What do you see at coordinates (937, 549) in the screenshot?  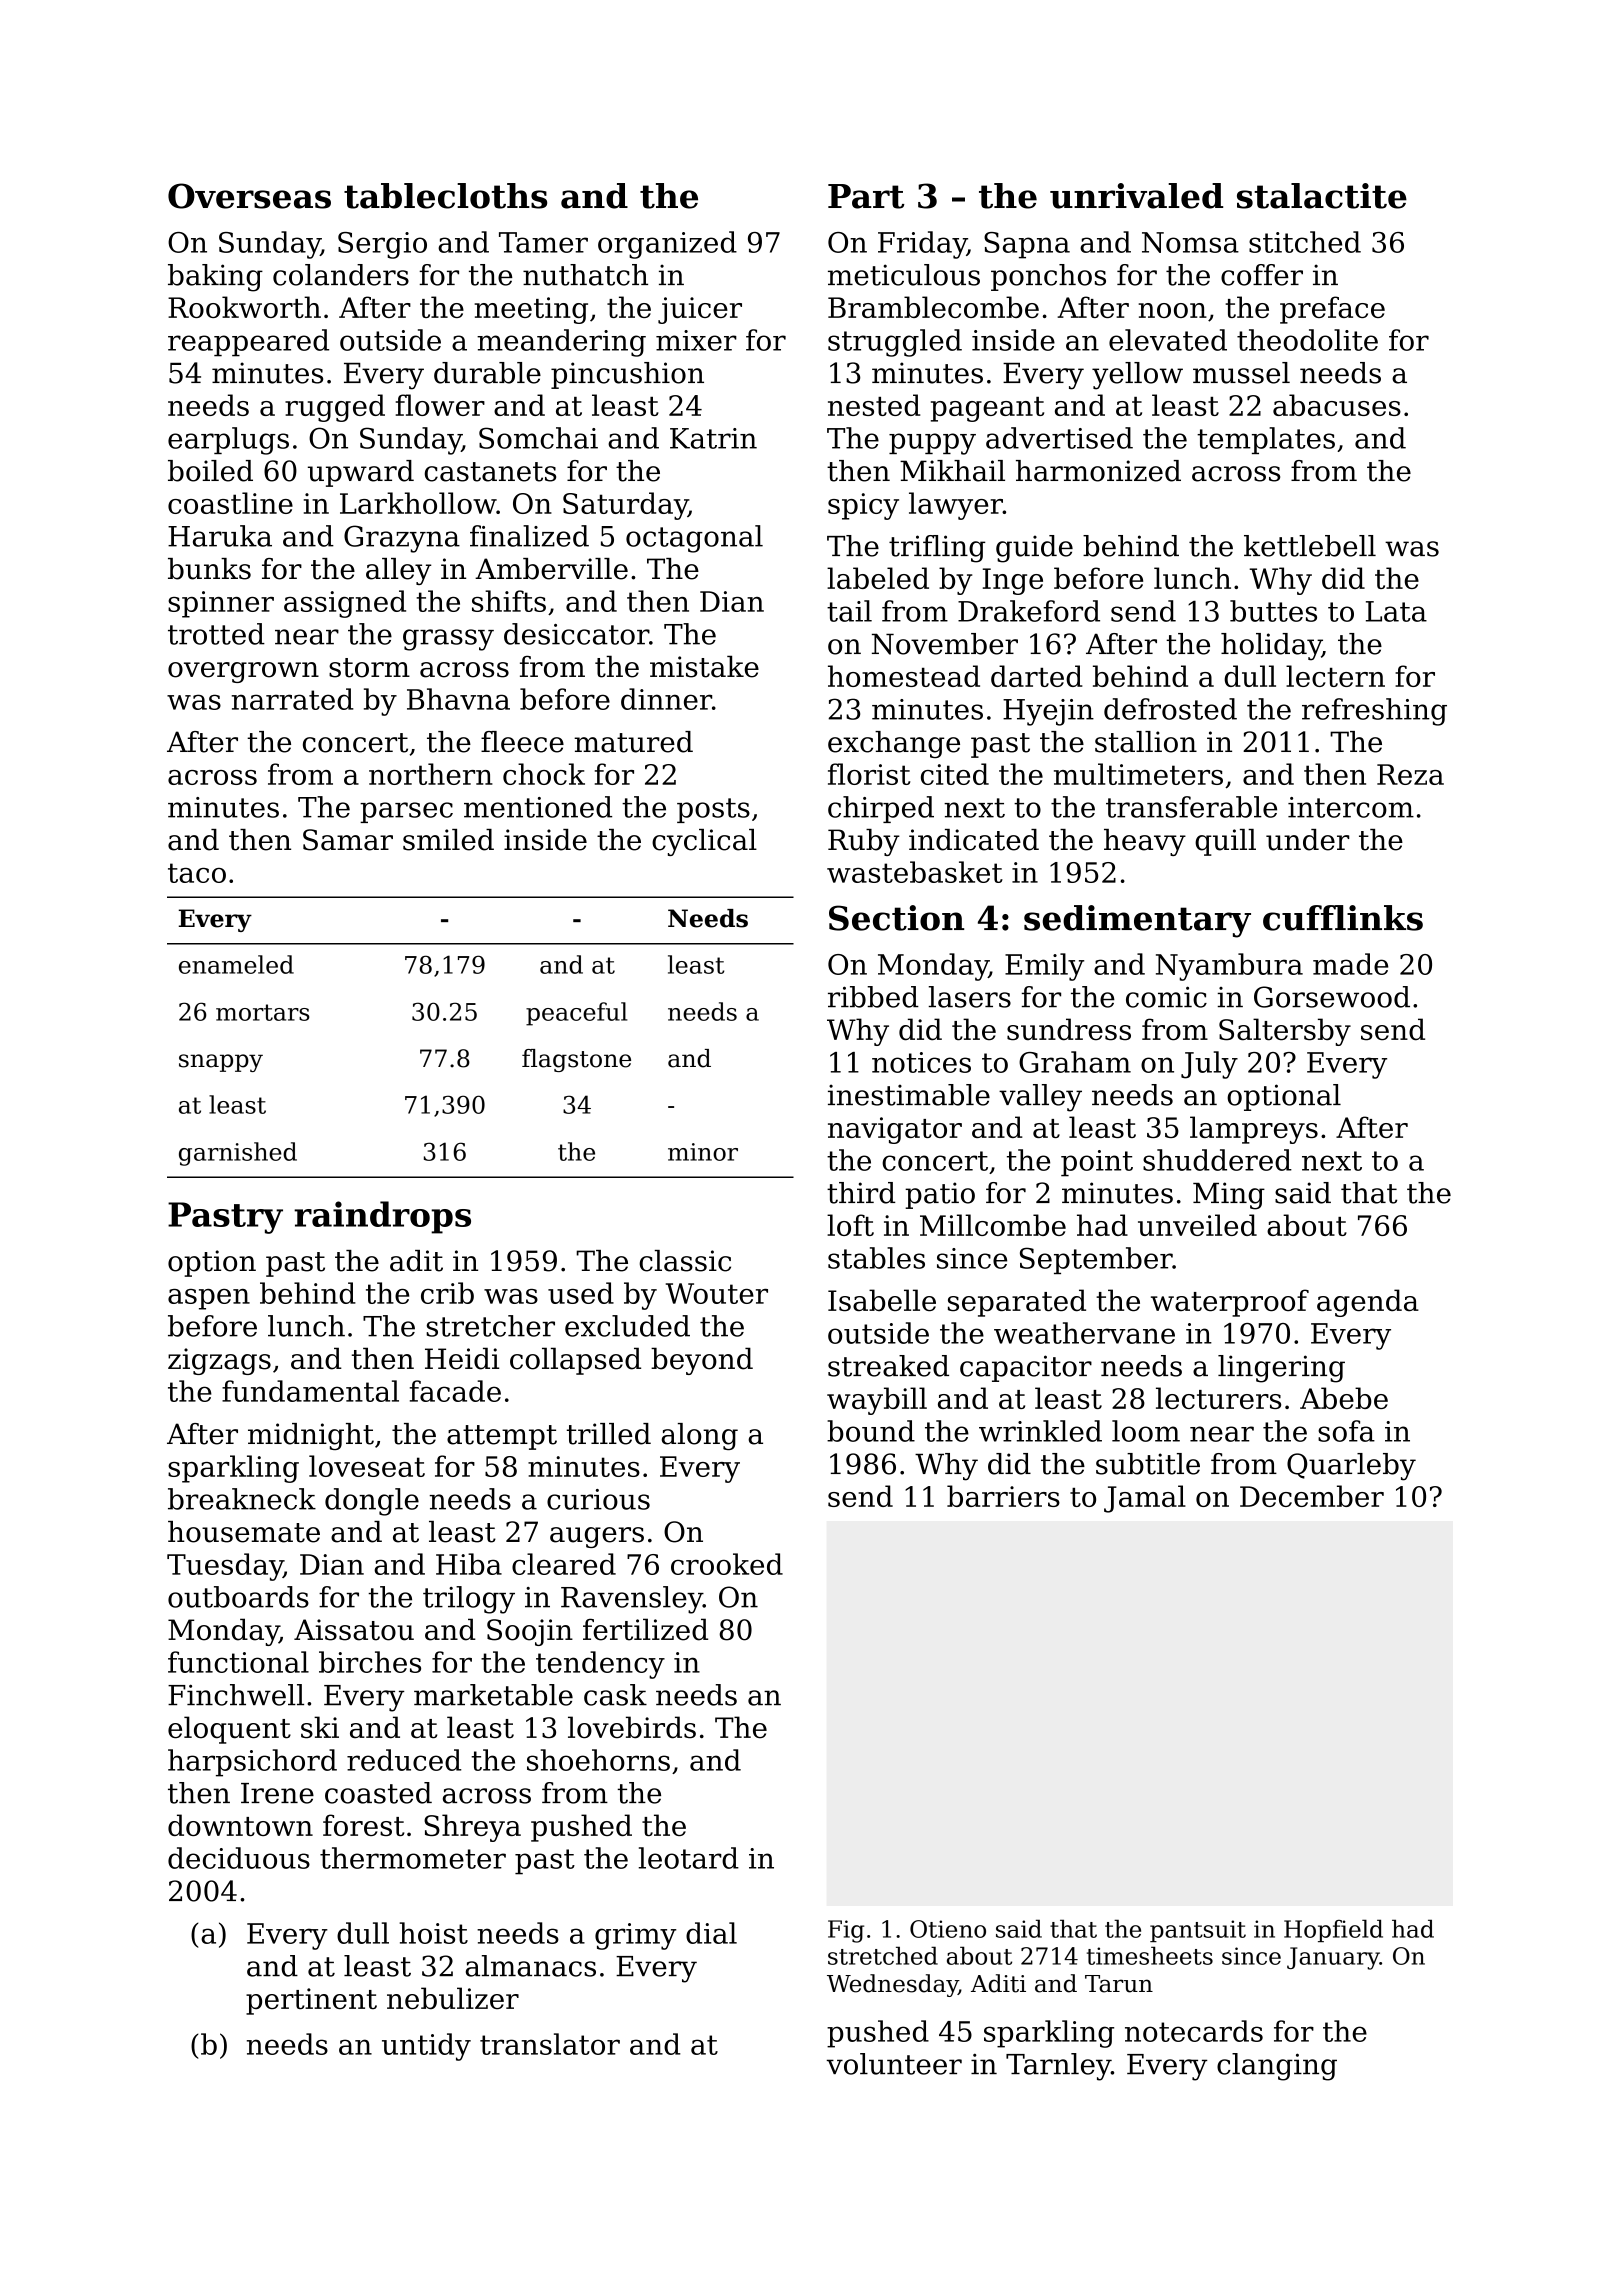 I see `trifling` at bounding box center [937, 549].
